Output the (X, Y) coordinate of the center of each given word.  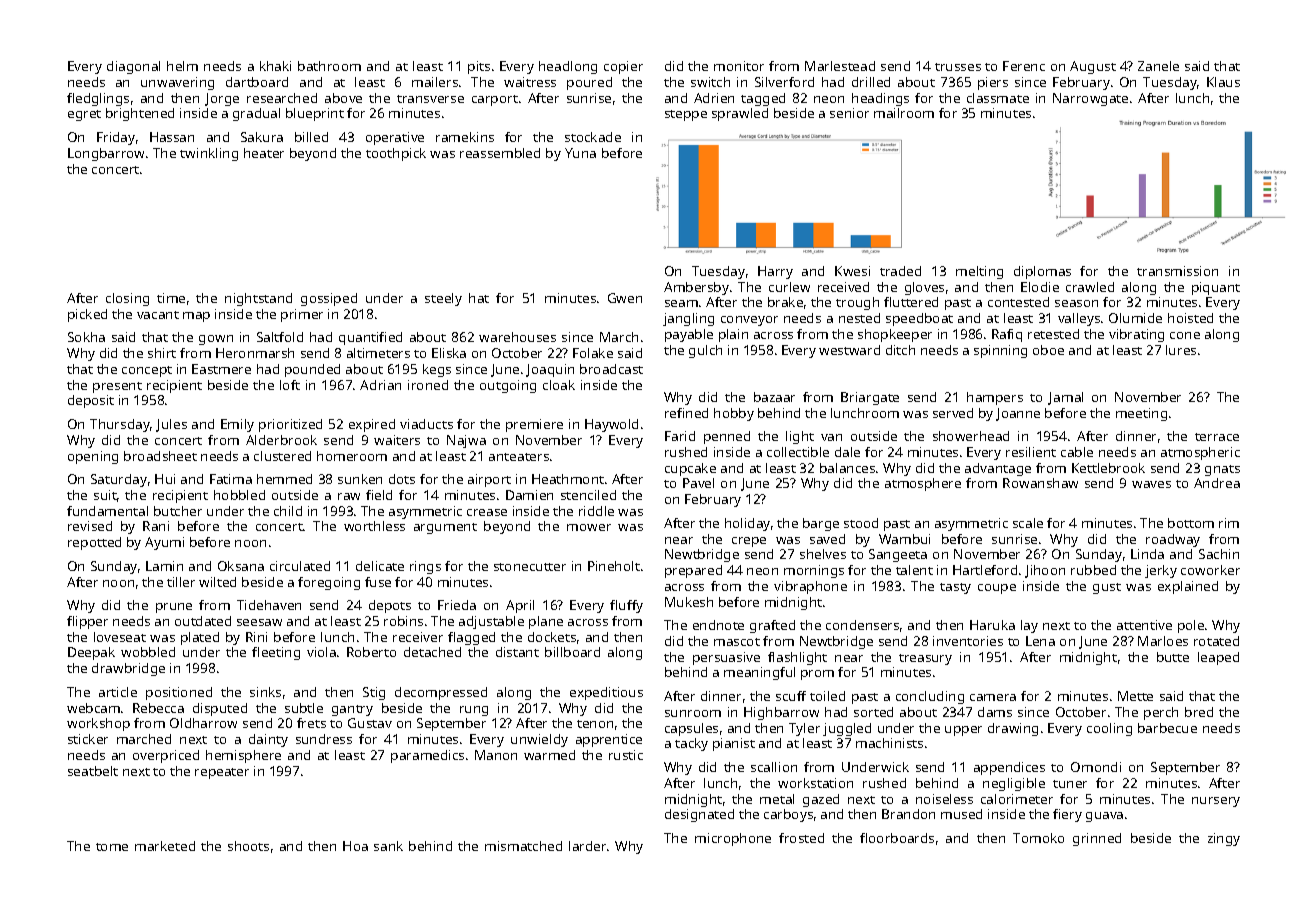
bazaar (774, 397)
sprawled (740, 114)
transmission (1177, 271)
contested (1018, 302)
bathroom (329, 66)
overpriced (166, 756)
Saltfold (280, 337)
